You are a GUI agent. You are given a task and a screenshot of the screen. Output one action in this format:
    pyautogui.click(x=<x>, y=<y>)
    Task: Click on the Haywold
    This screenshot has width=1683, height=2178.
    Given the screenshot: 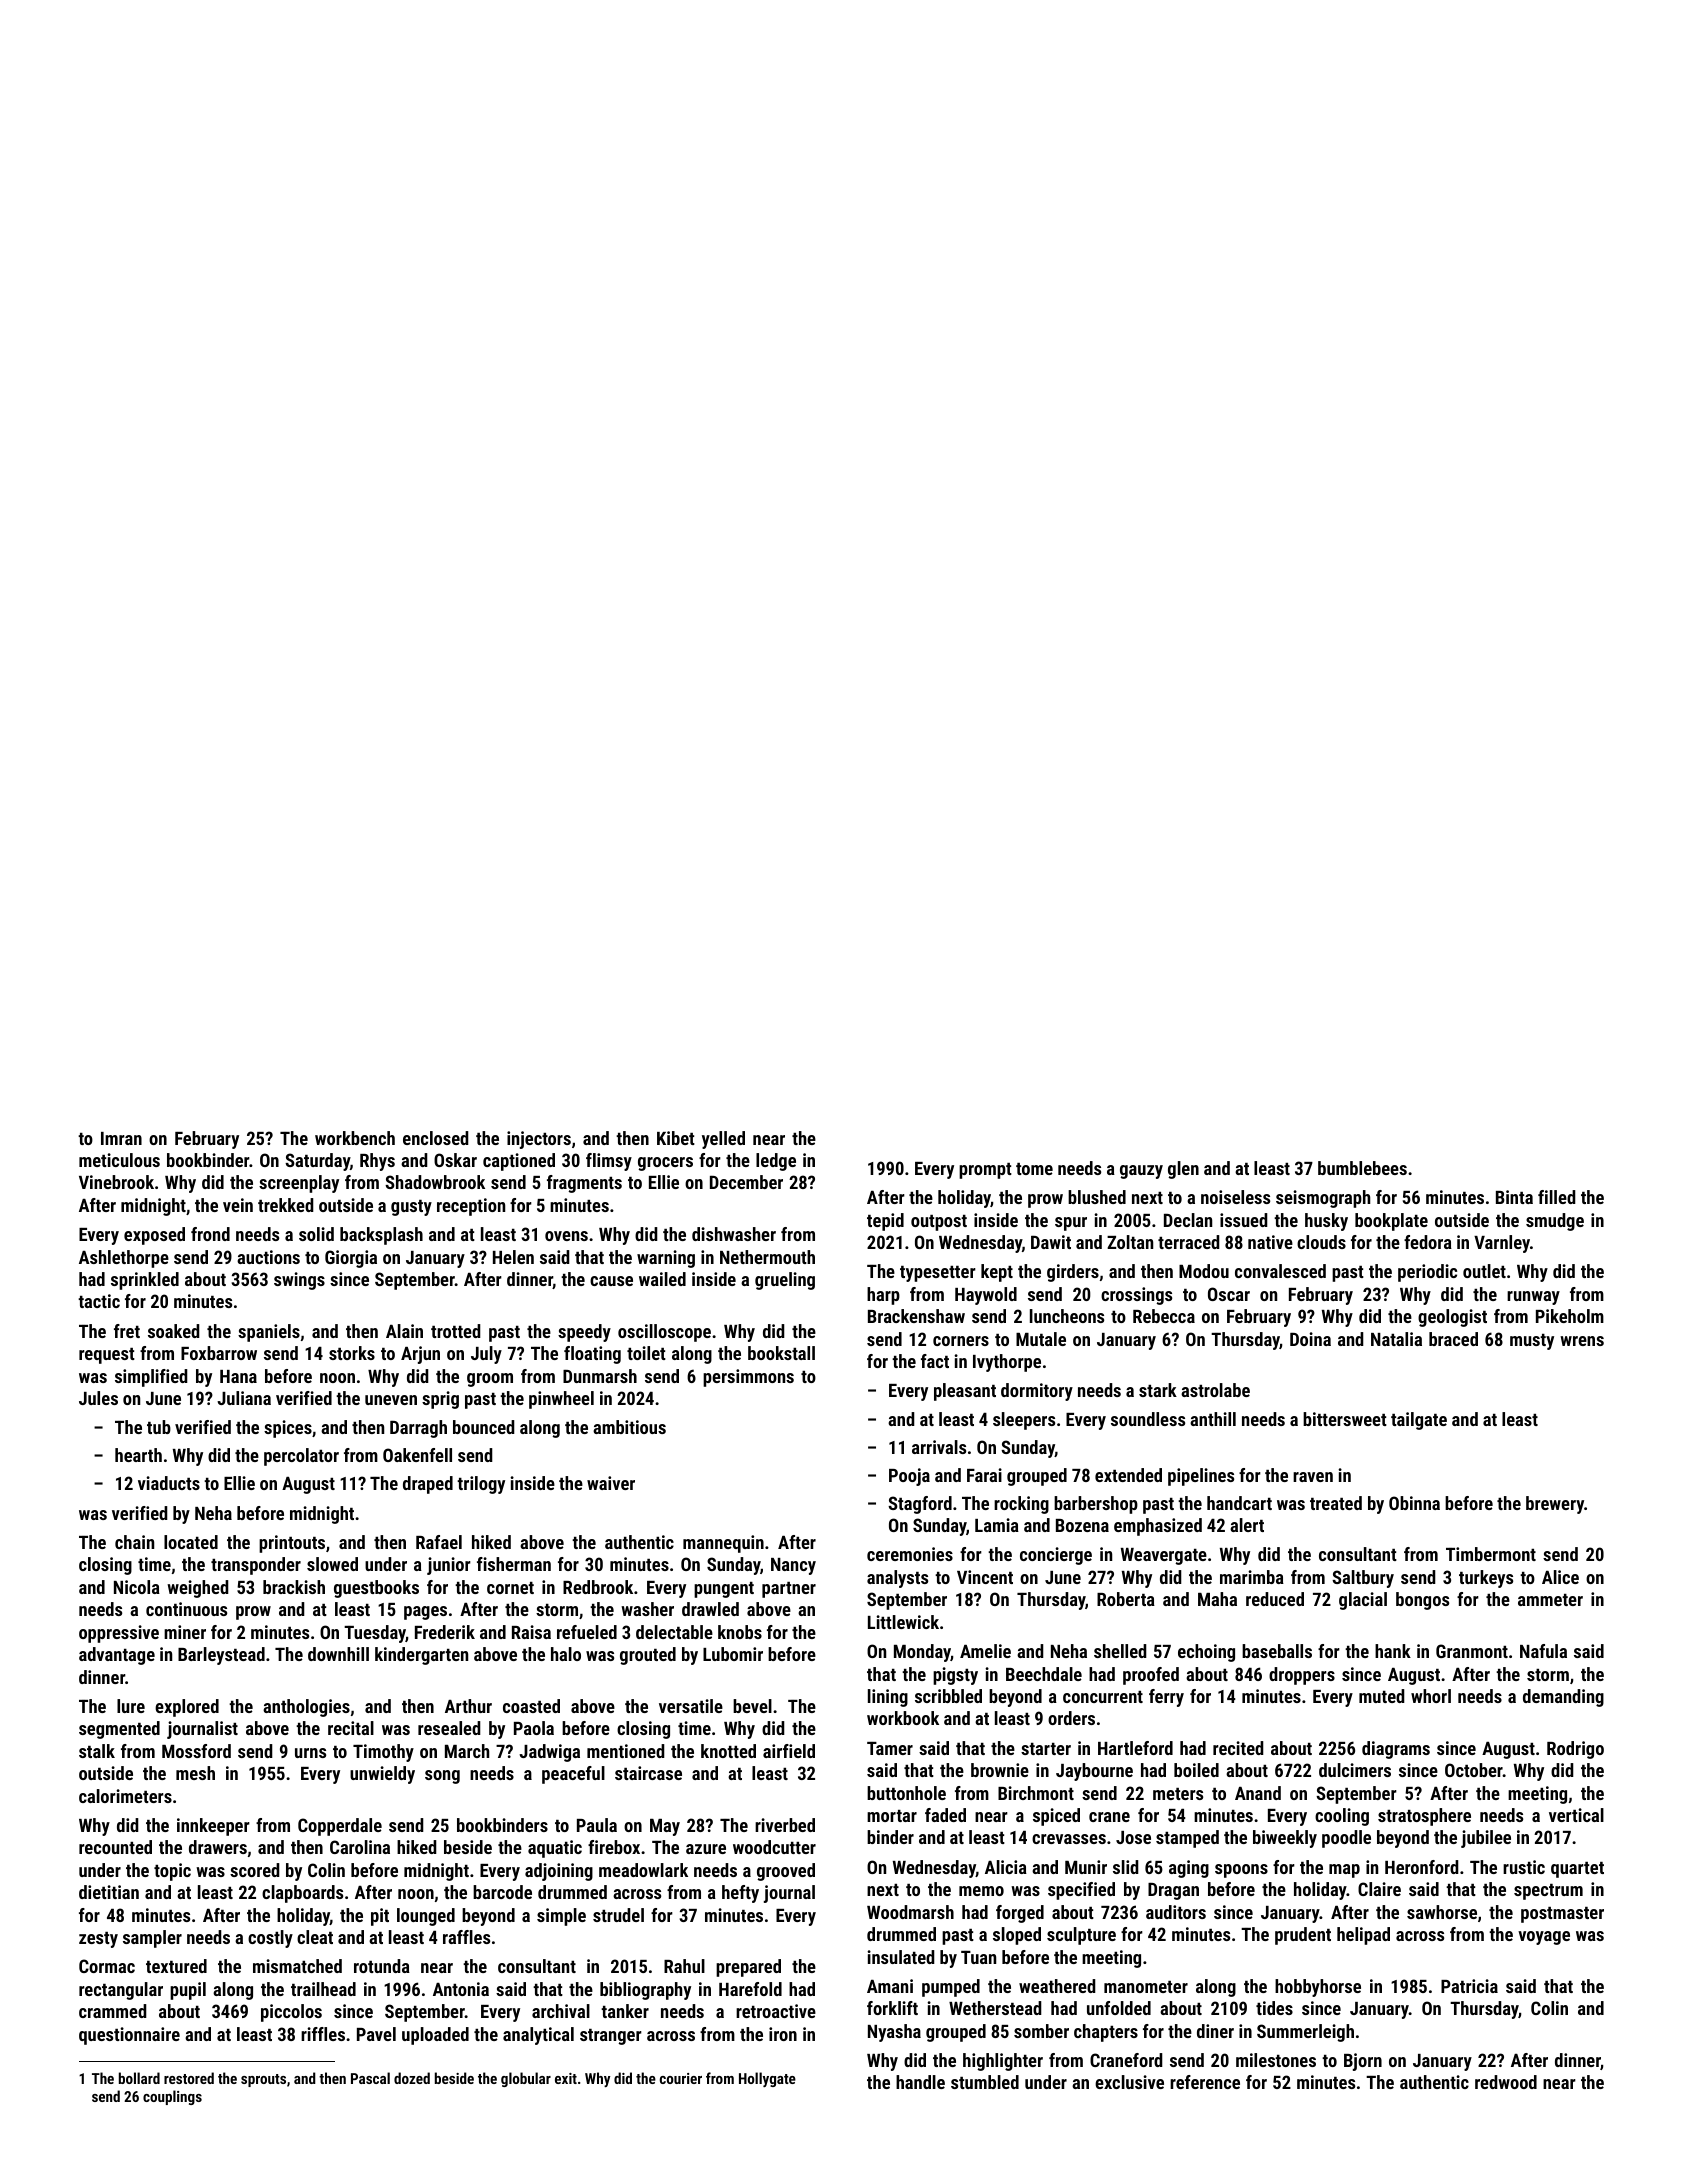 What is the action you would take?
    pyautogui.click(x=986, y=1296)
